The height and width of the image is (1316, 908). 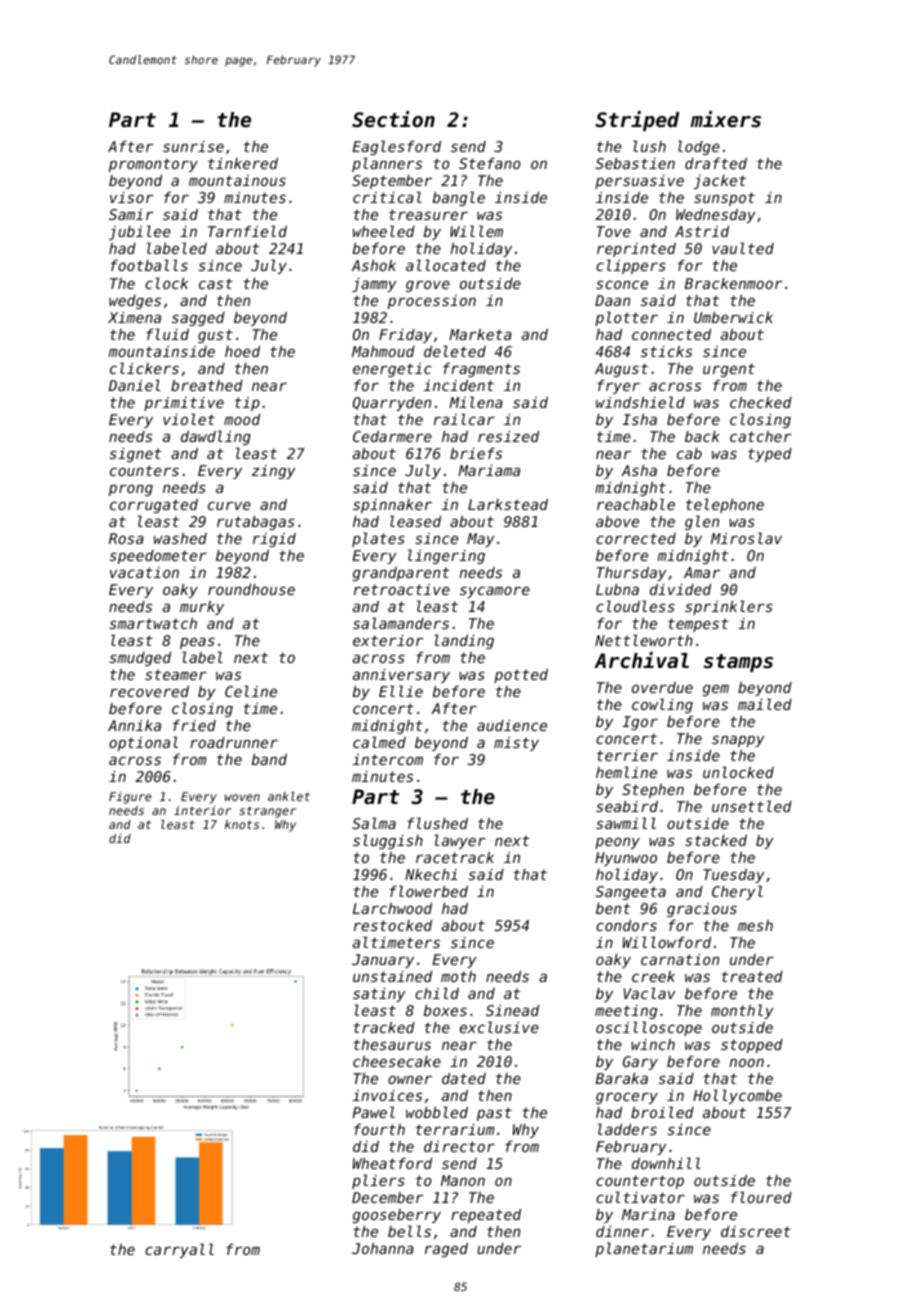 I want to click on restocked, so click(x=393, y=925).
